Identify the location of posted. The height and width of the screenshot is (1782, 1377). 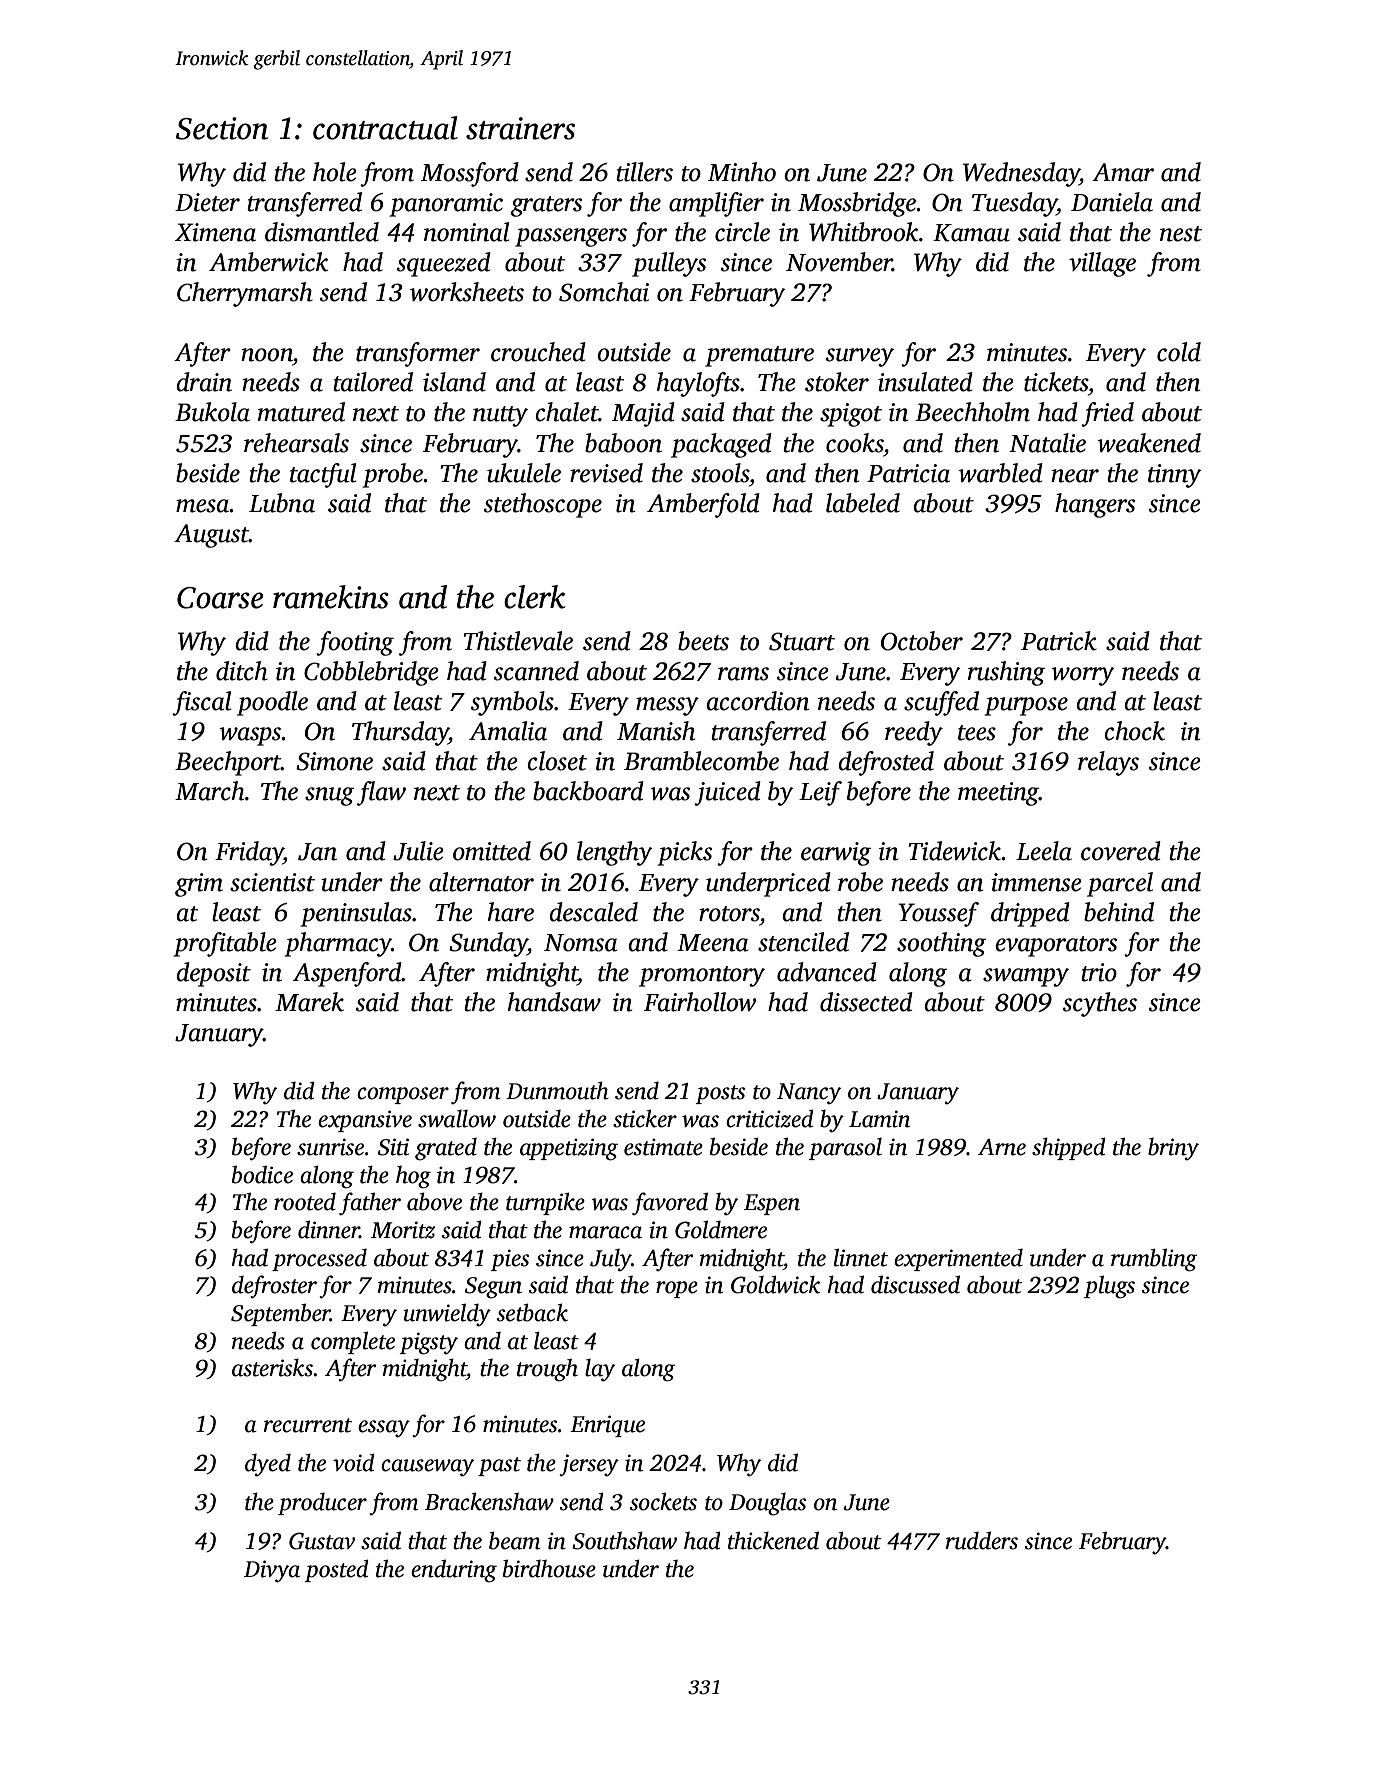
(337, 1570).
